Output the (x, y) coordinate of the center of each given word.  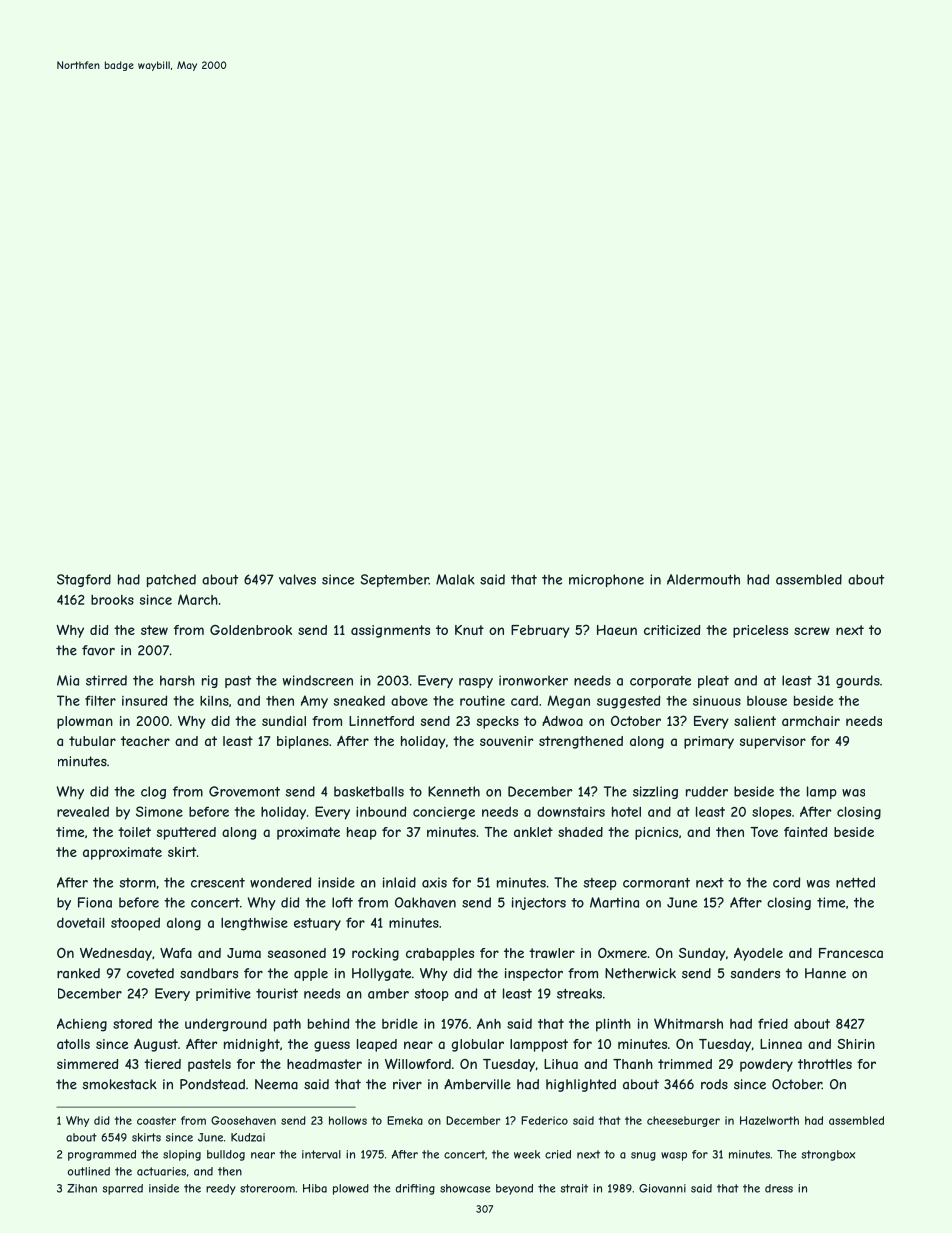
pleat (713, 681)
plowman (85, 722)
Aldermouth (703, 579)
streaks (579, 993)
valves (297, 579)
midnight (252, 1045)
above (409, 700)
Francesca (851, 953)
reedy (221, 1189)
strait (574, 1188)
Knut (469, 630)
